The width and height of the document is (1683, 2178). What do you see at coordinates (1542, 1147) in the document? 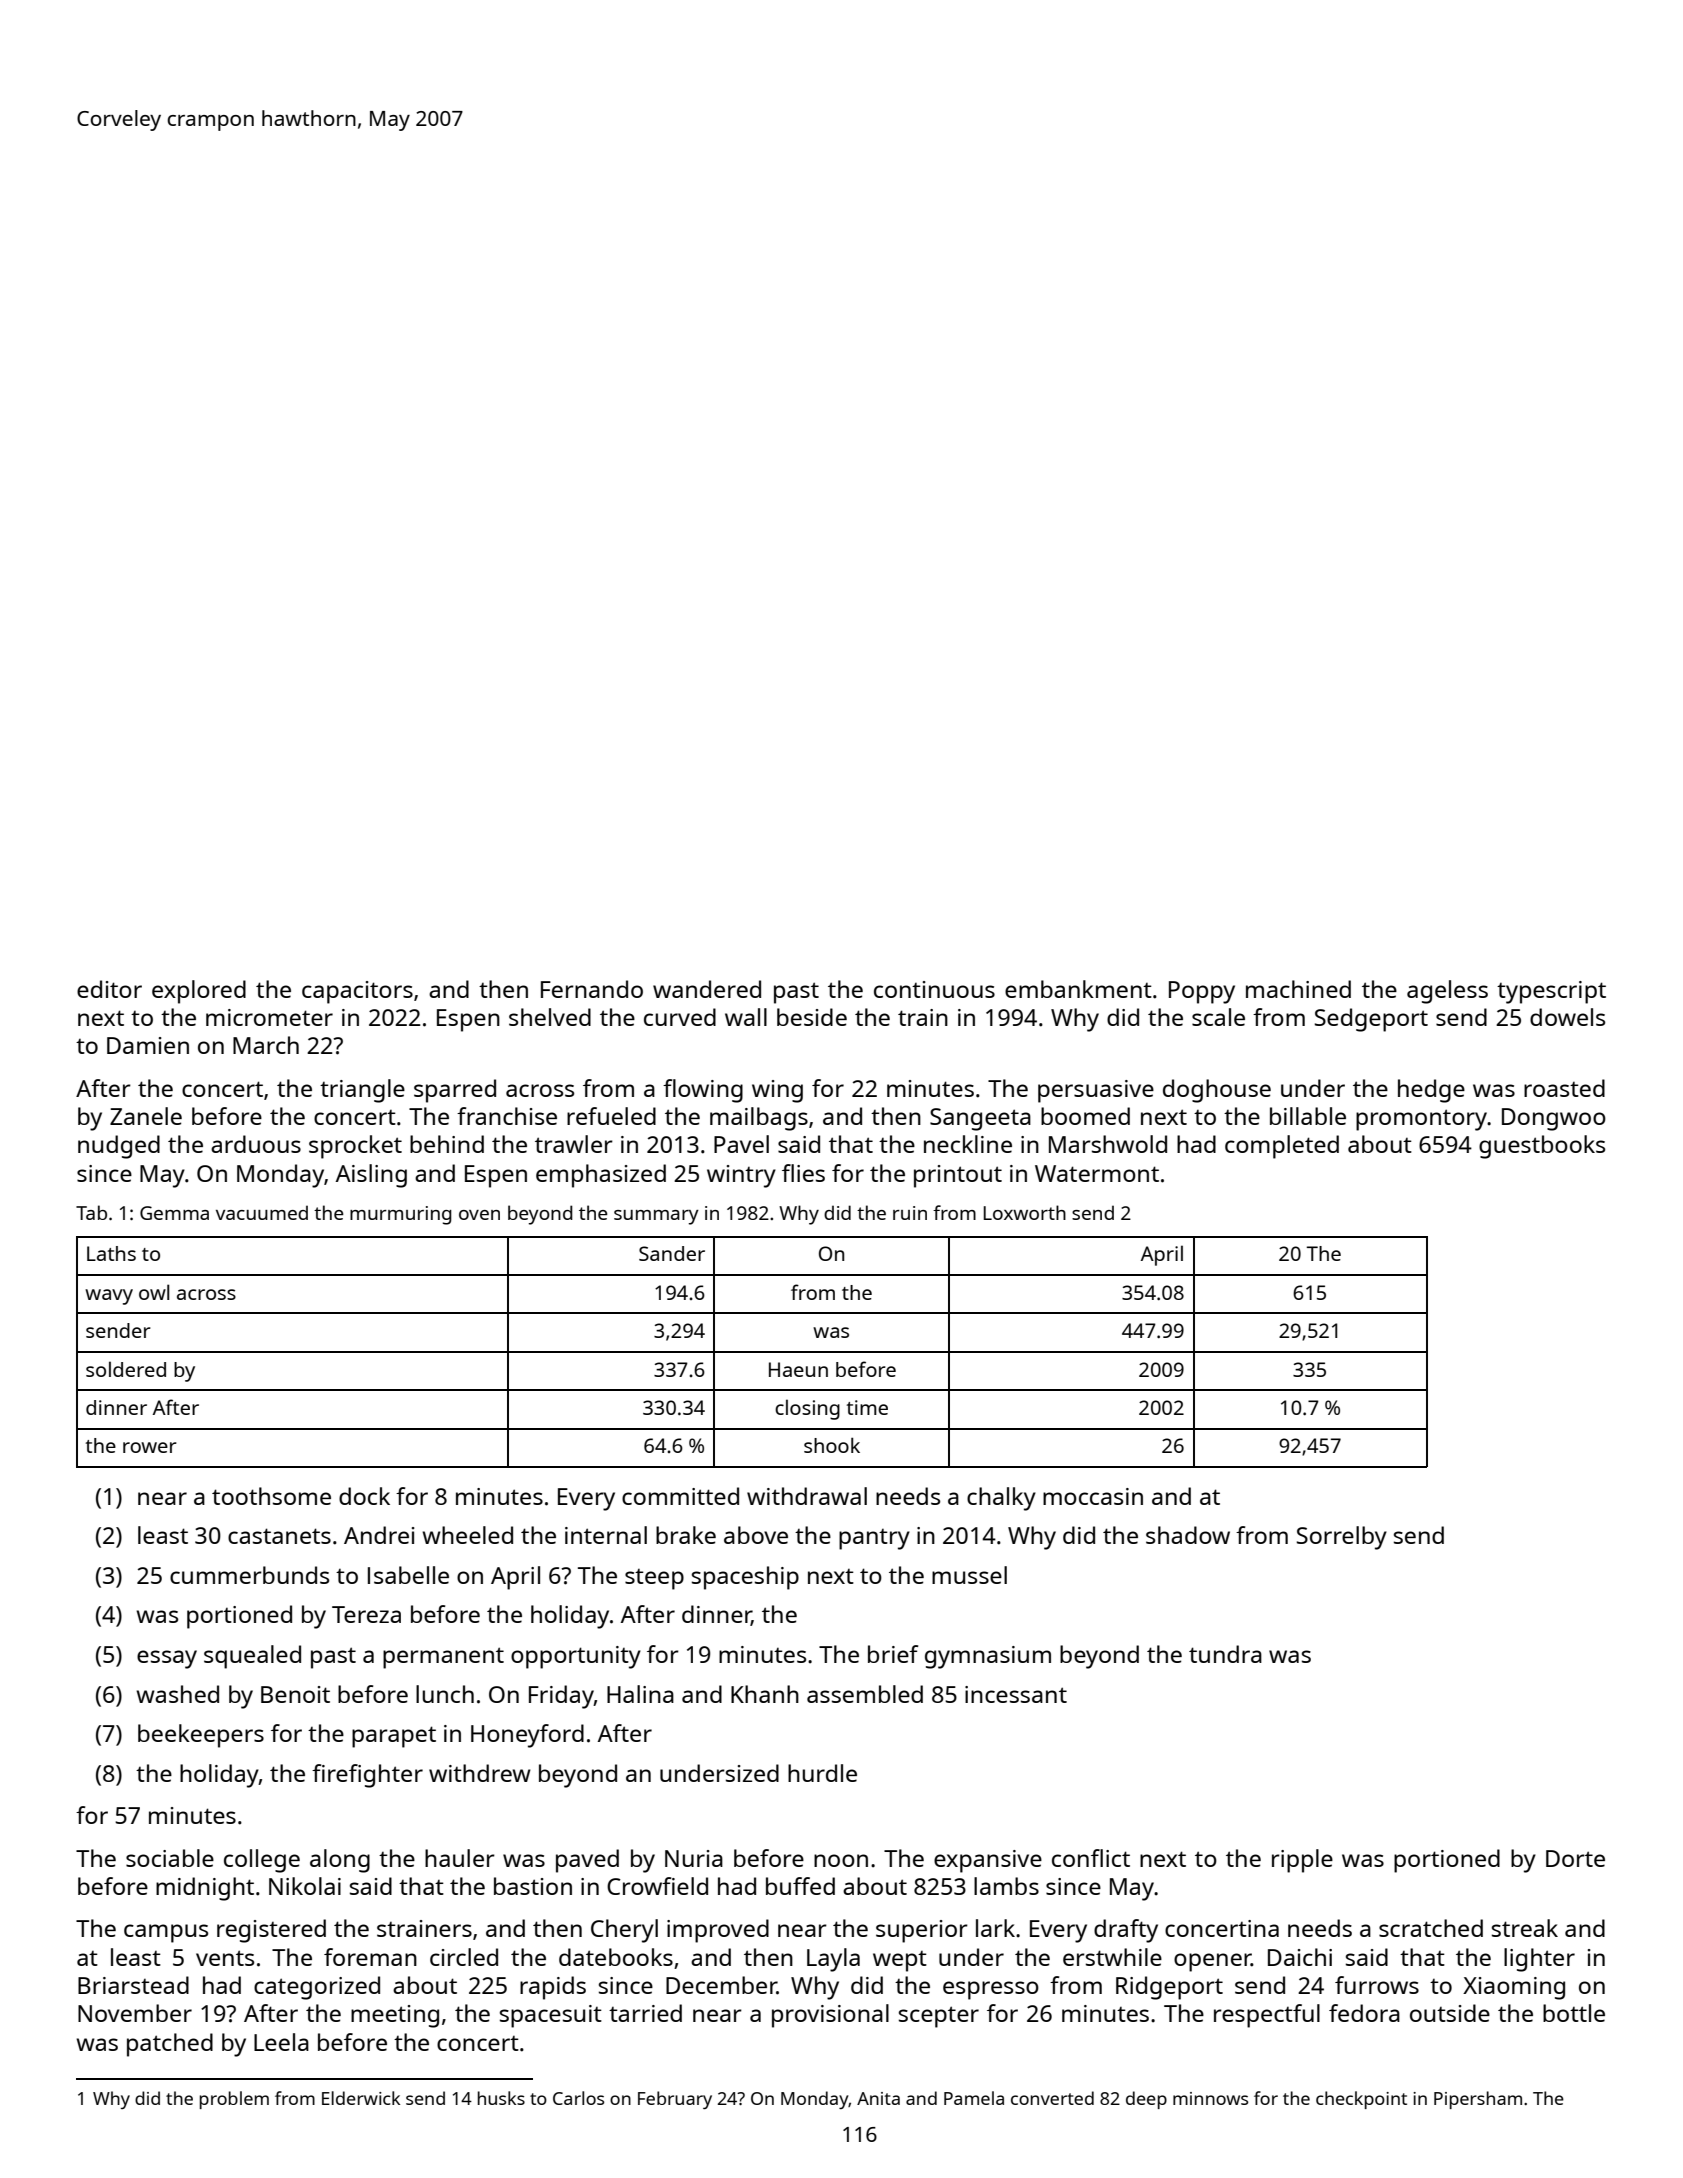
I see `guestbooks` at bounding box center [1542, 1147].
